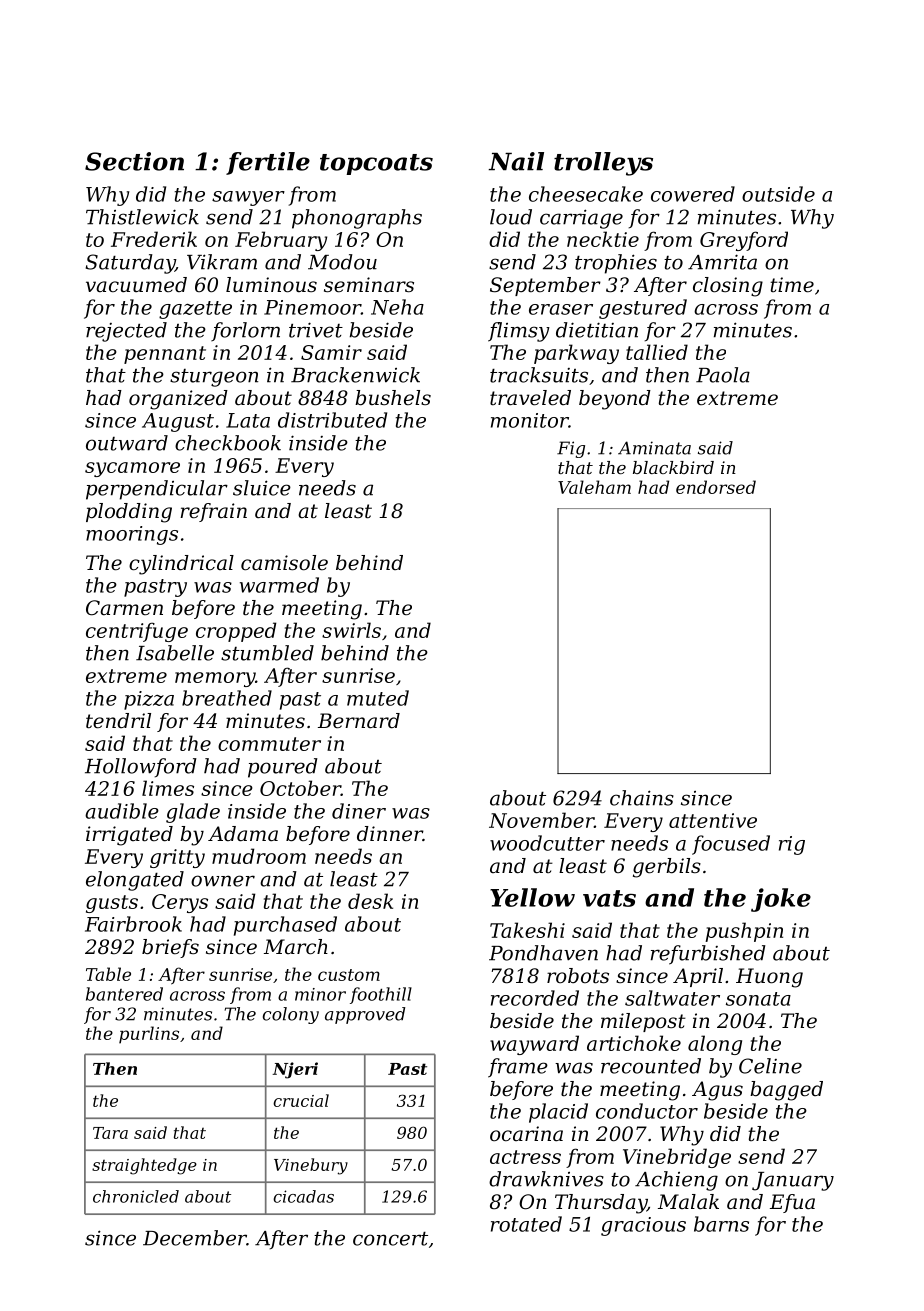  Describe the element at coordinates (136, 1196) in the image. I see `chronicled` at that location.
